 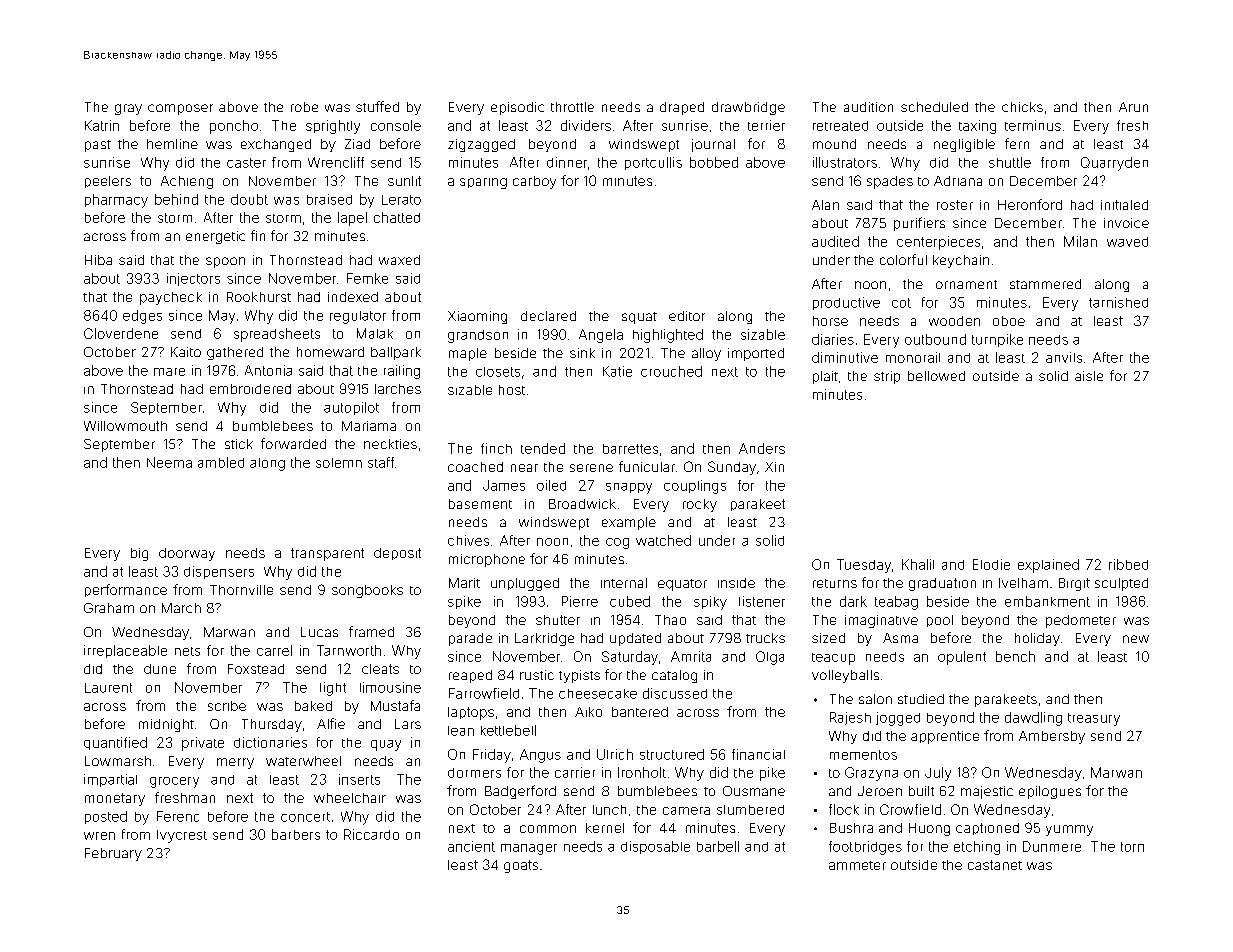 What do you see at coordinates (955, 205) in the screenshot?
I see `roster` at bounding box center [955, 205].
